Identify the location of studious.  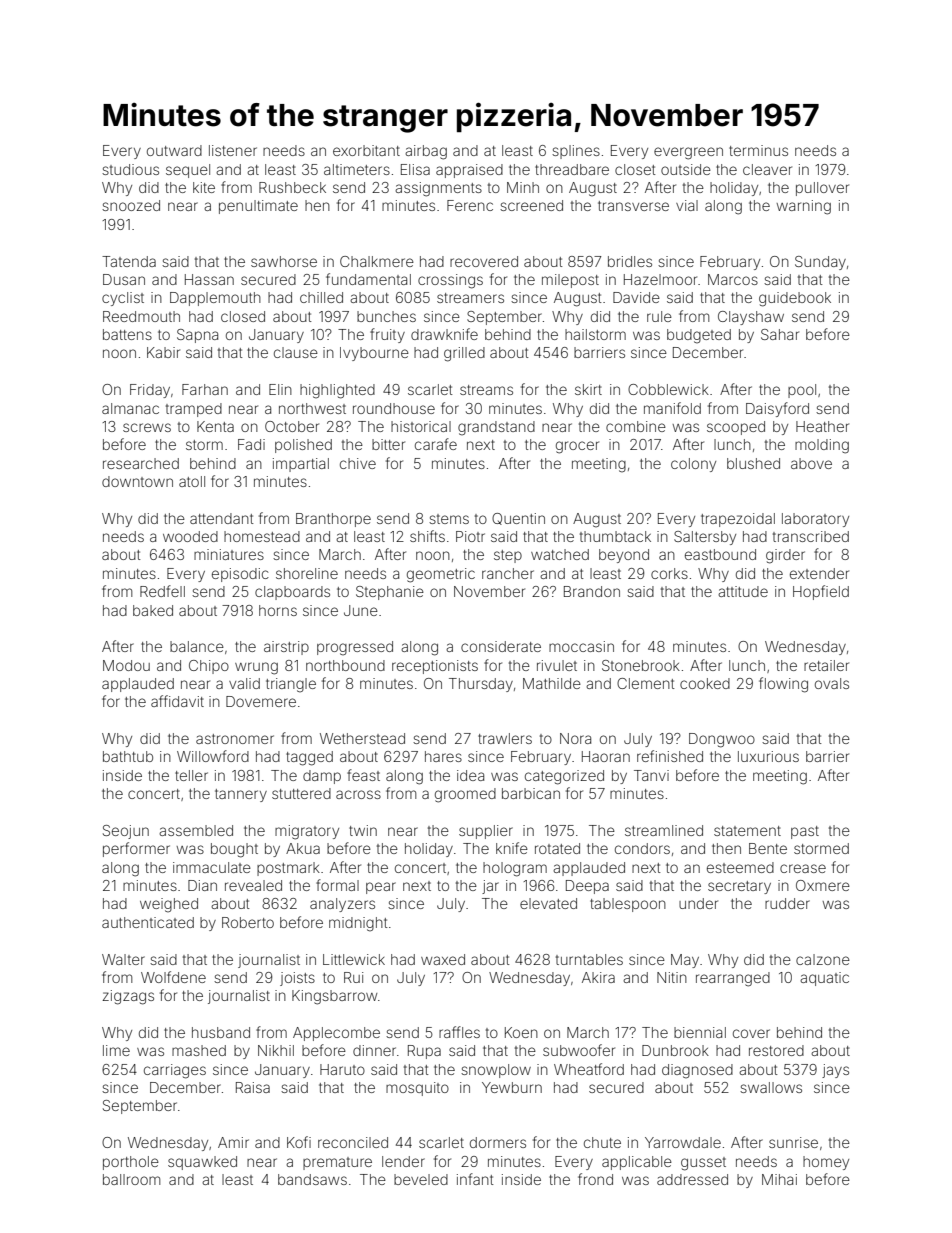
(130, 169).
